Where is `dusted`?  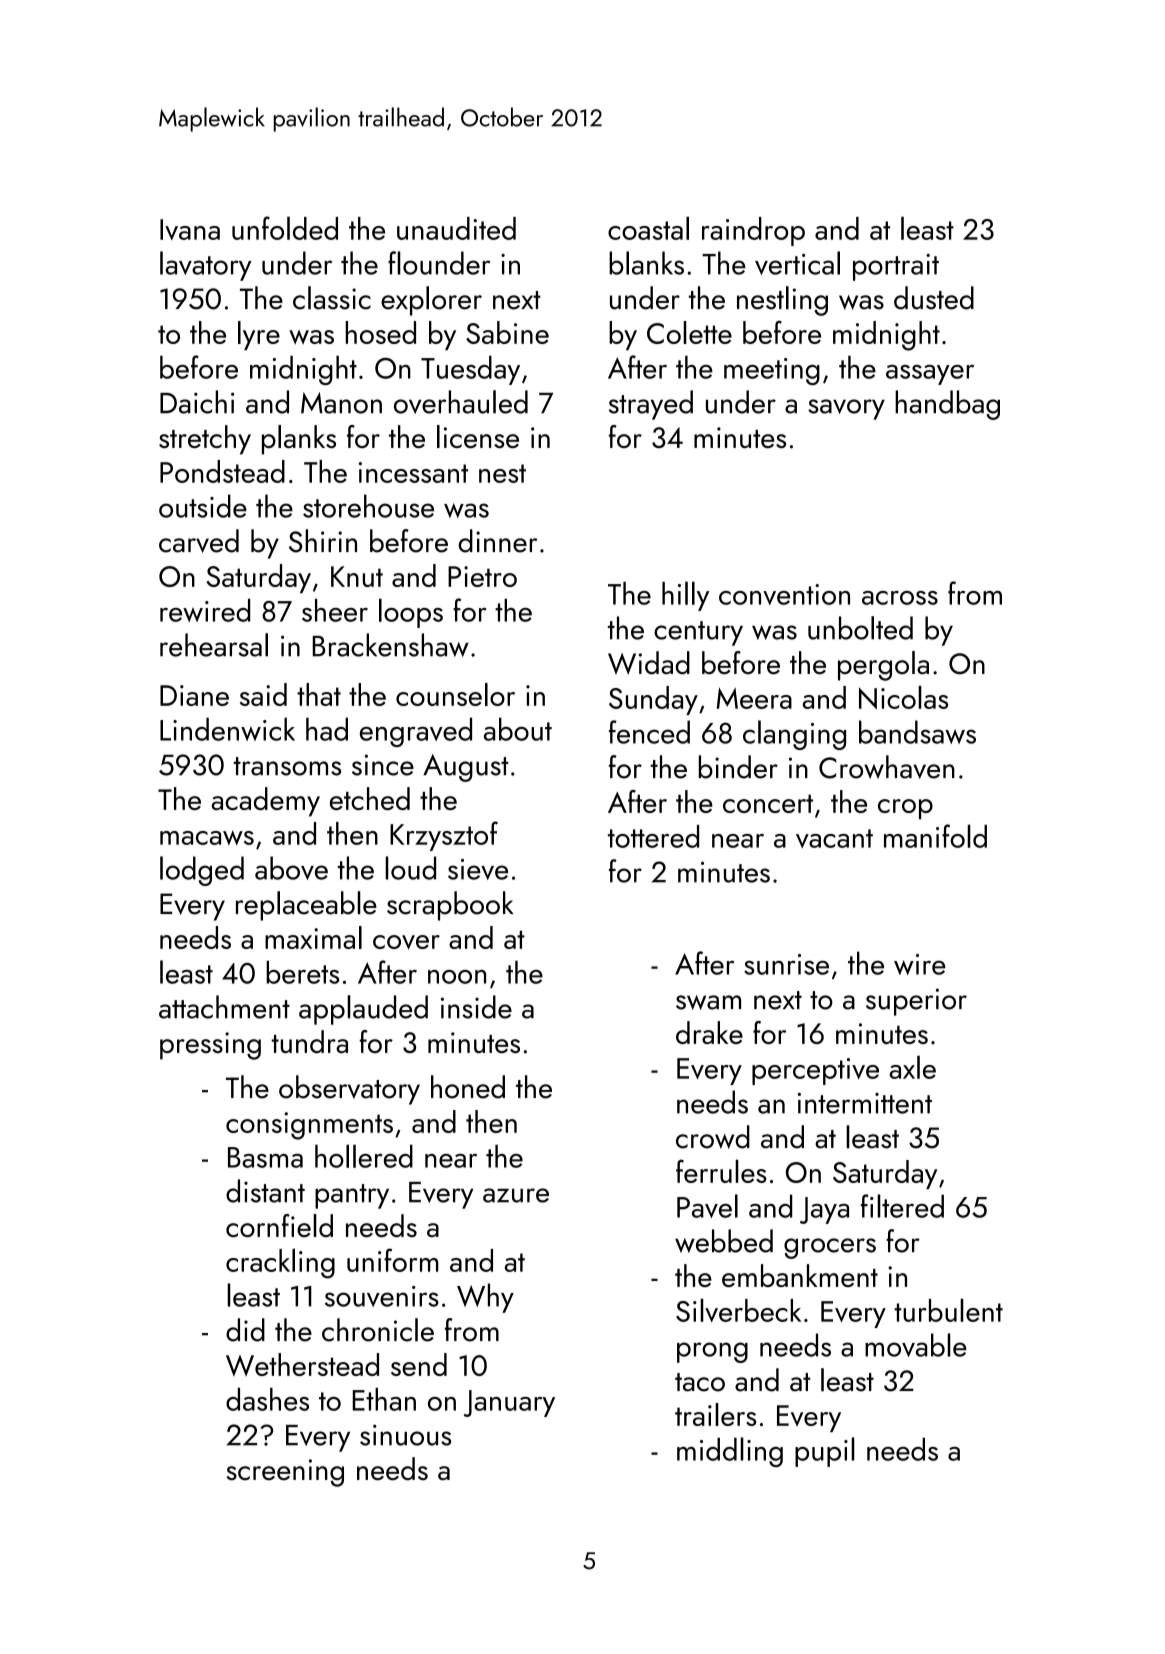
dusted is located at coordinates (934, 298).
